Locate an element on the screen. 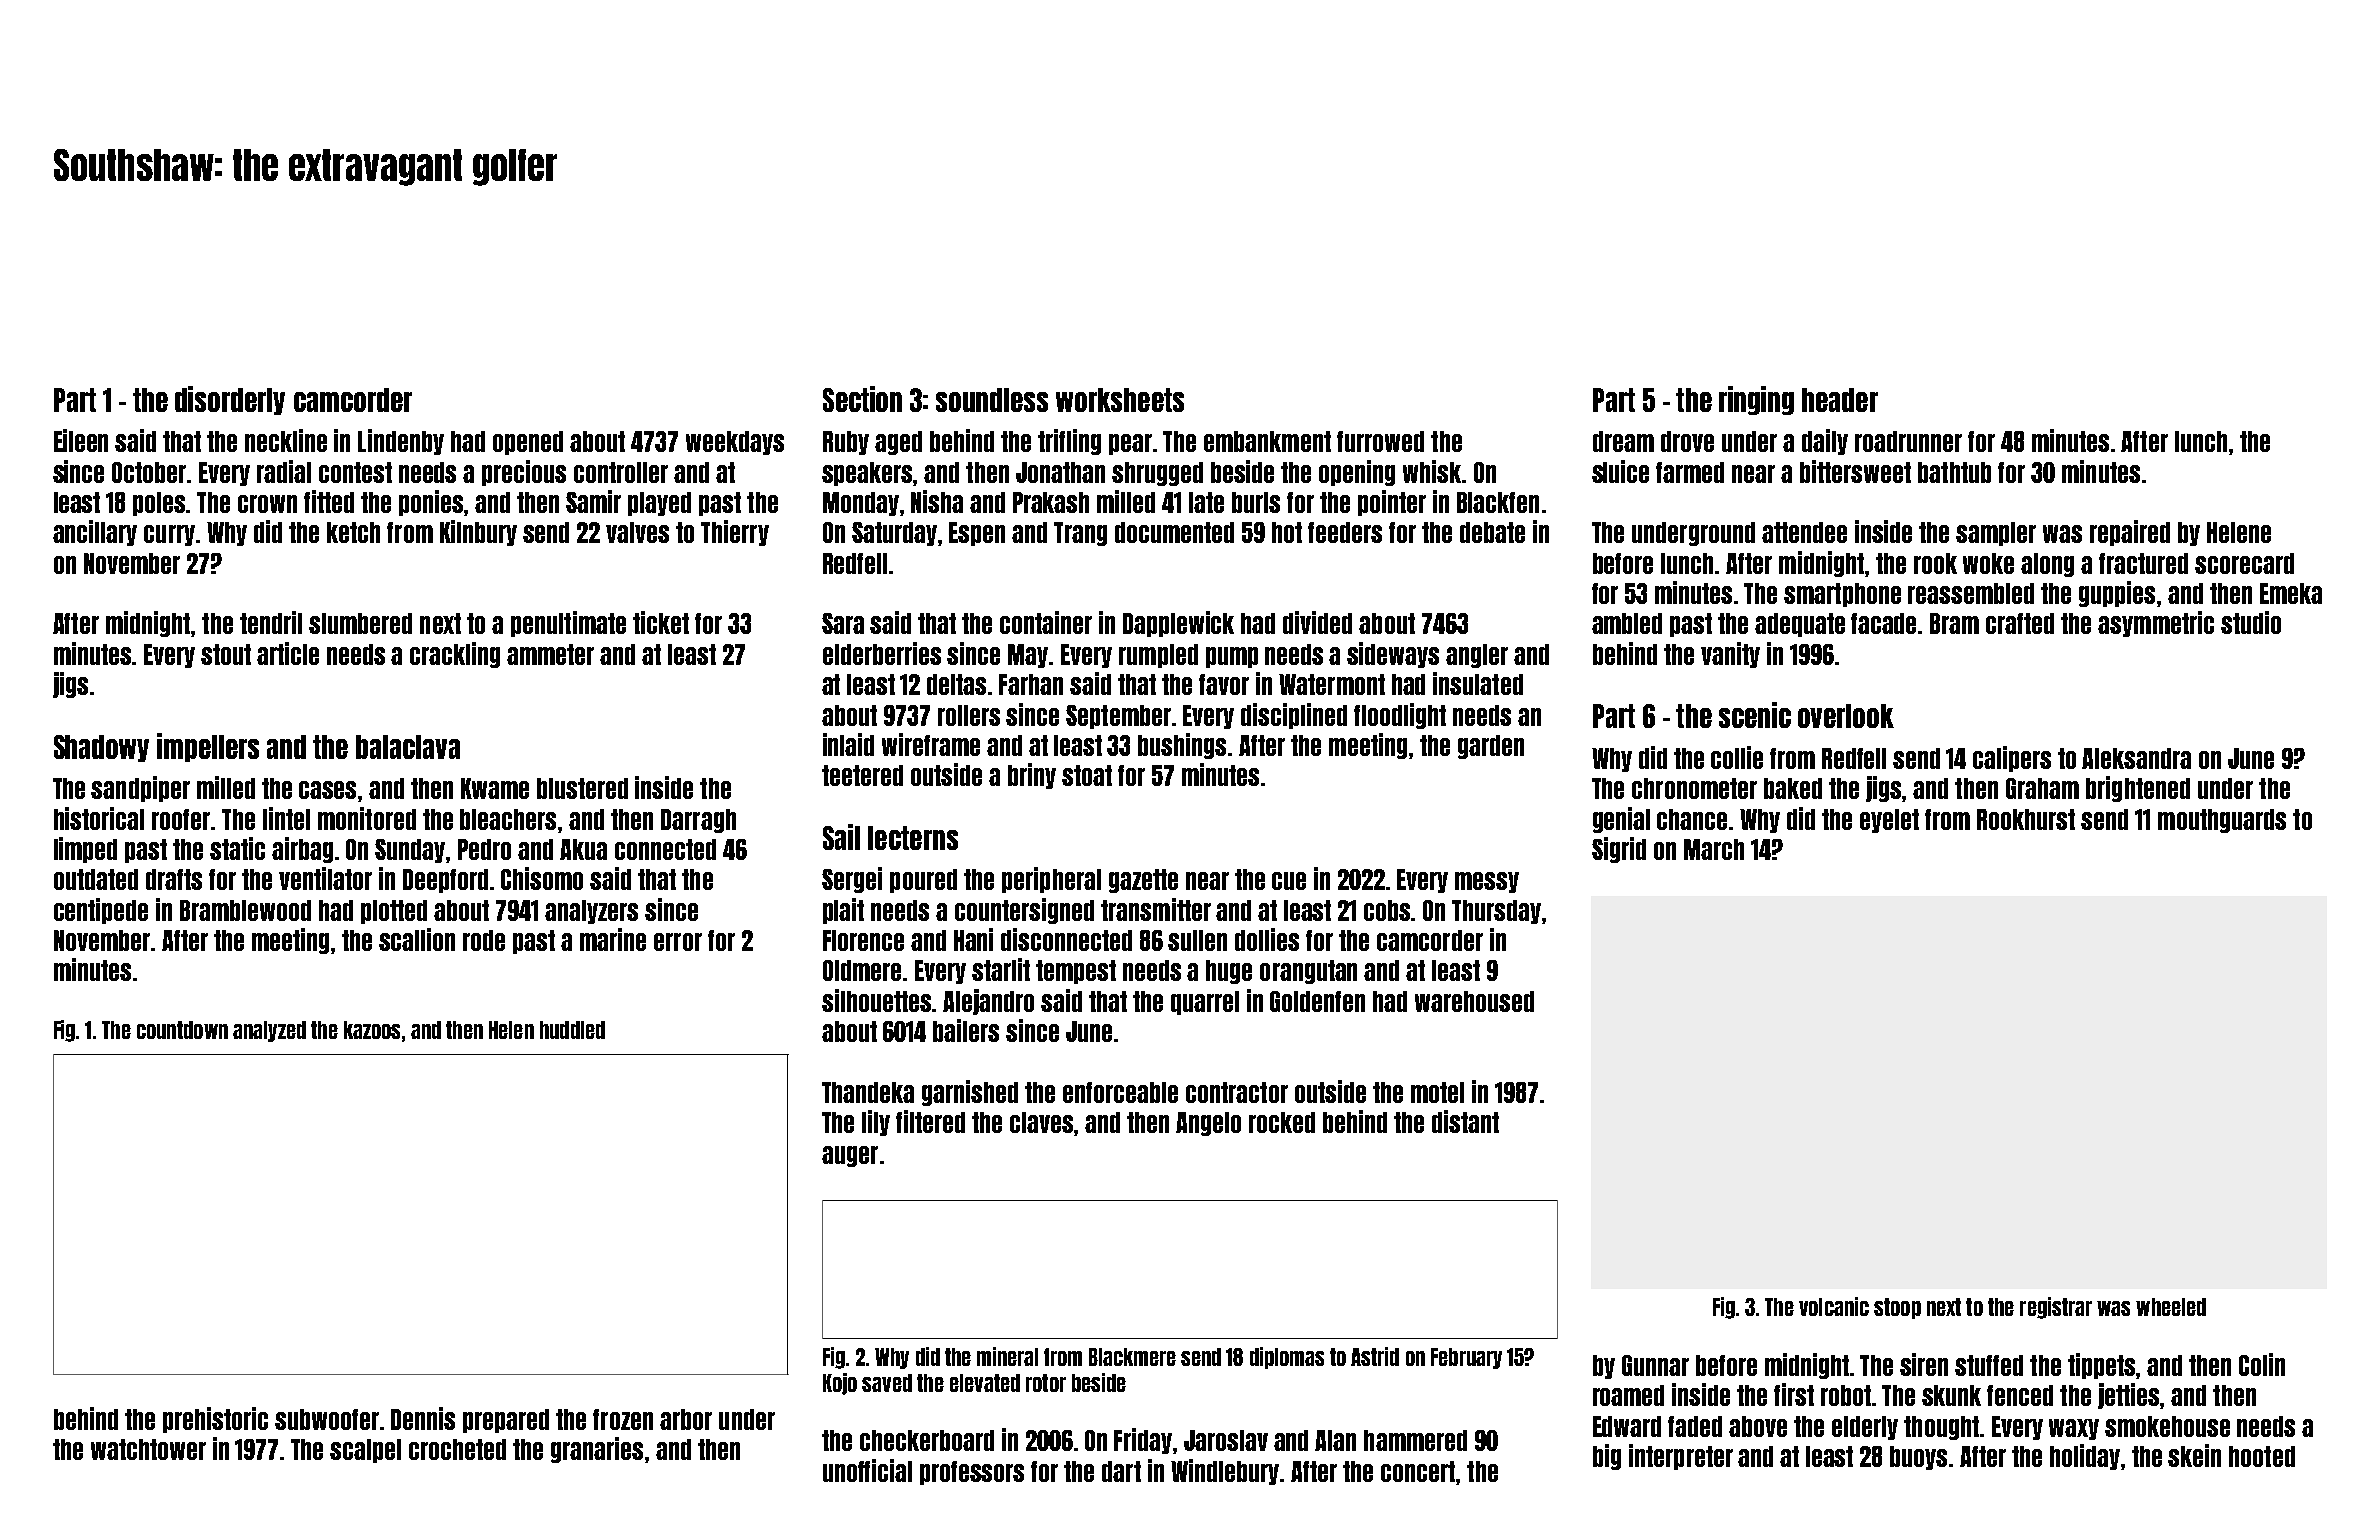 Image resolution: width=2380 pixels, height=1540 pixels. container is located at coordinates (1046, 622).
